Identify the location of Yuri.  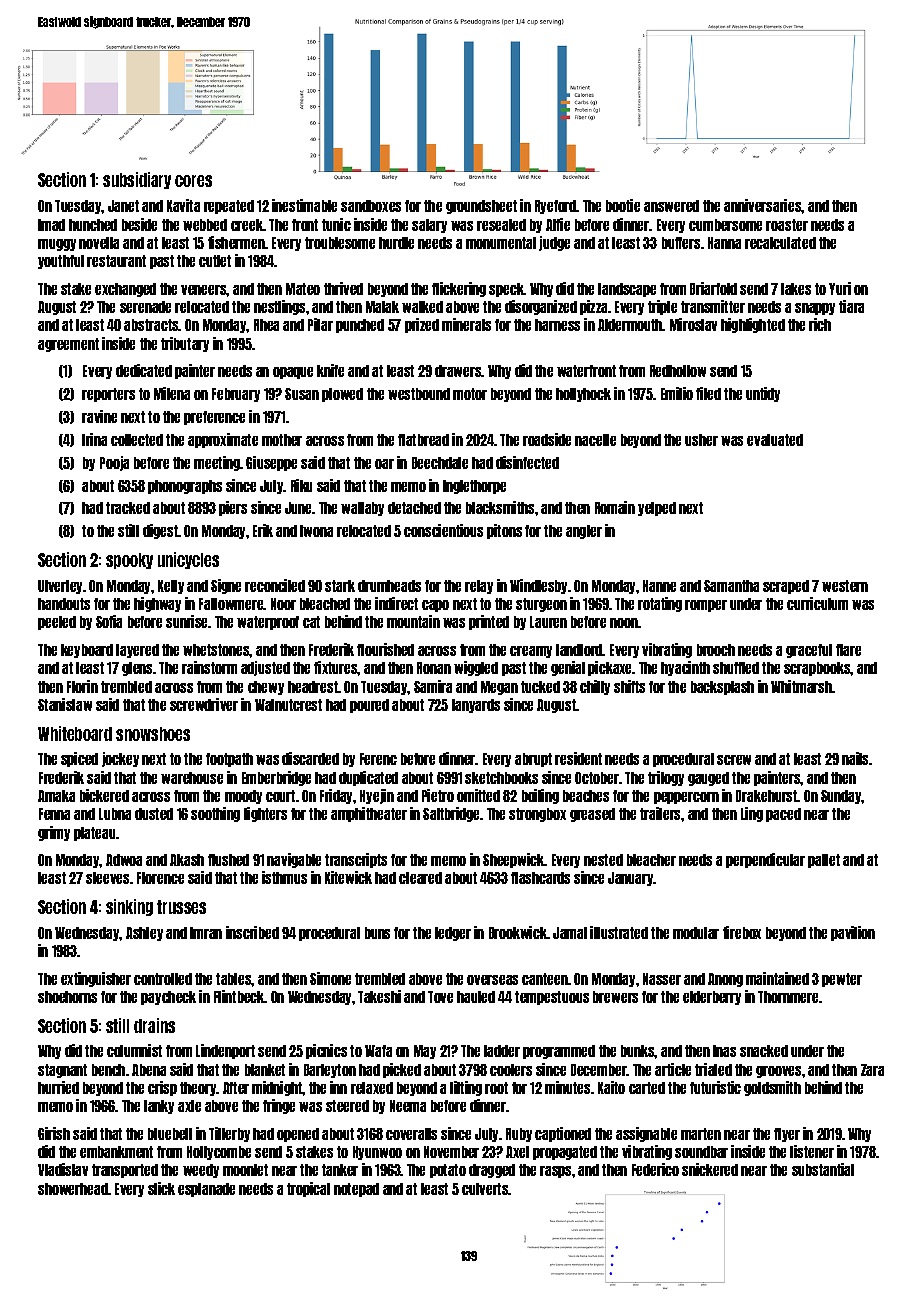
(840, 288).
